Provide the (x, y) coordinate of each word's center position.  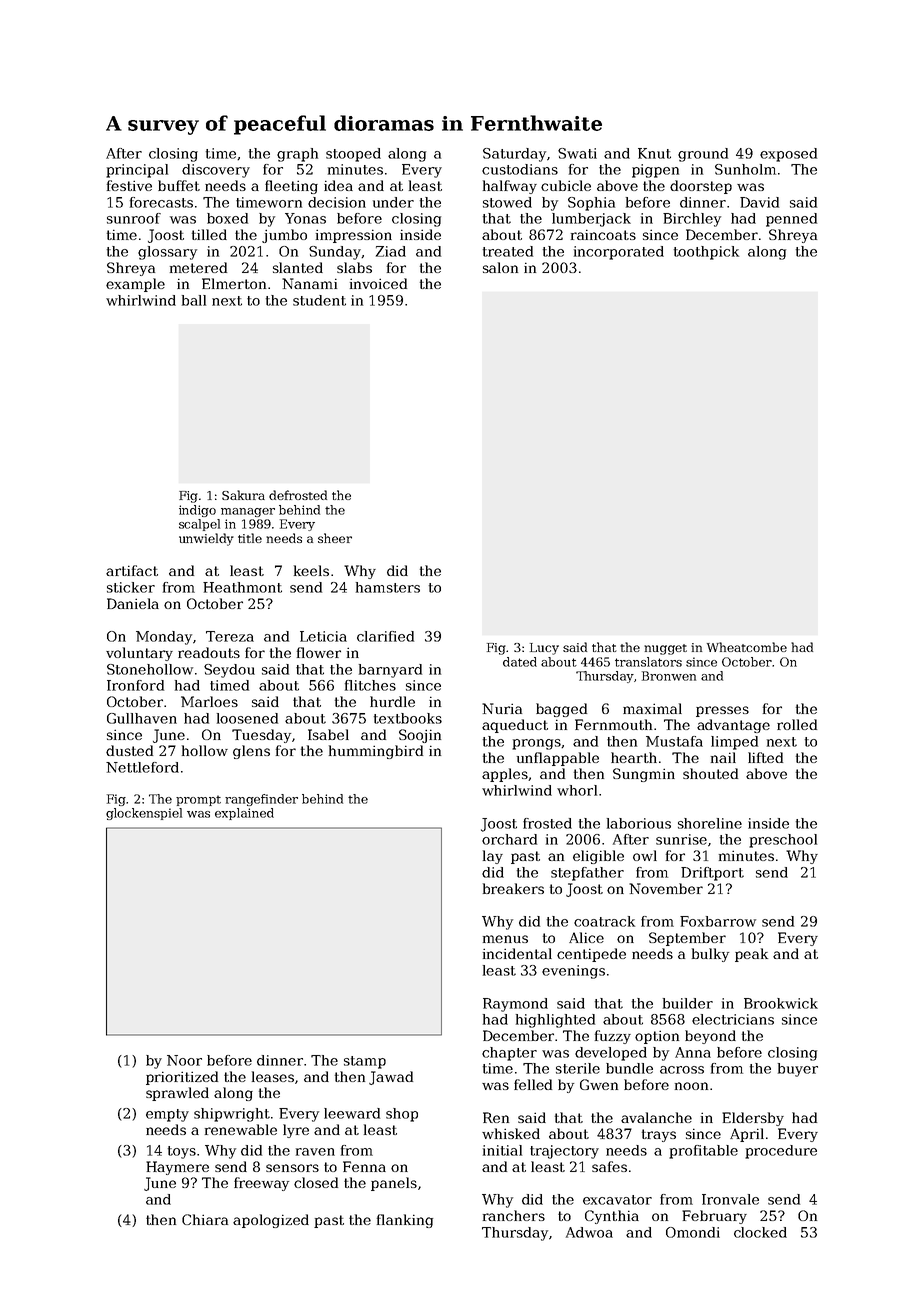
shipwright (232, 1115)
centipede (591, 955)
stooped (353, 155)
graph (297, 155)
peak (751, 955)
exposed (788, 155)
